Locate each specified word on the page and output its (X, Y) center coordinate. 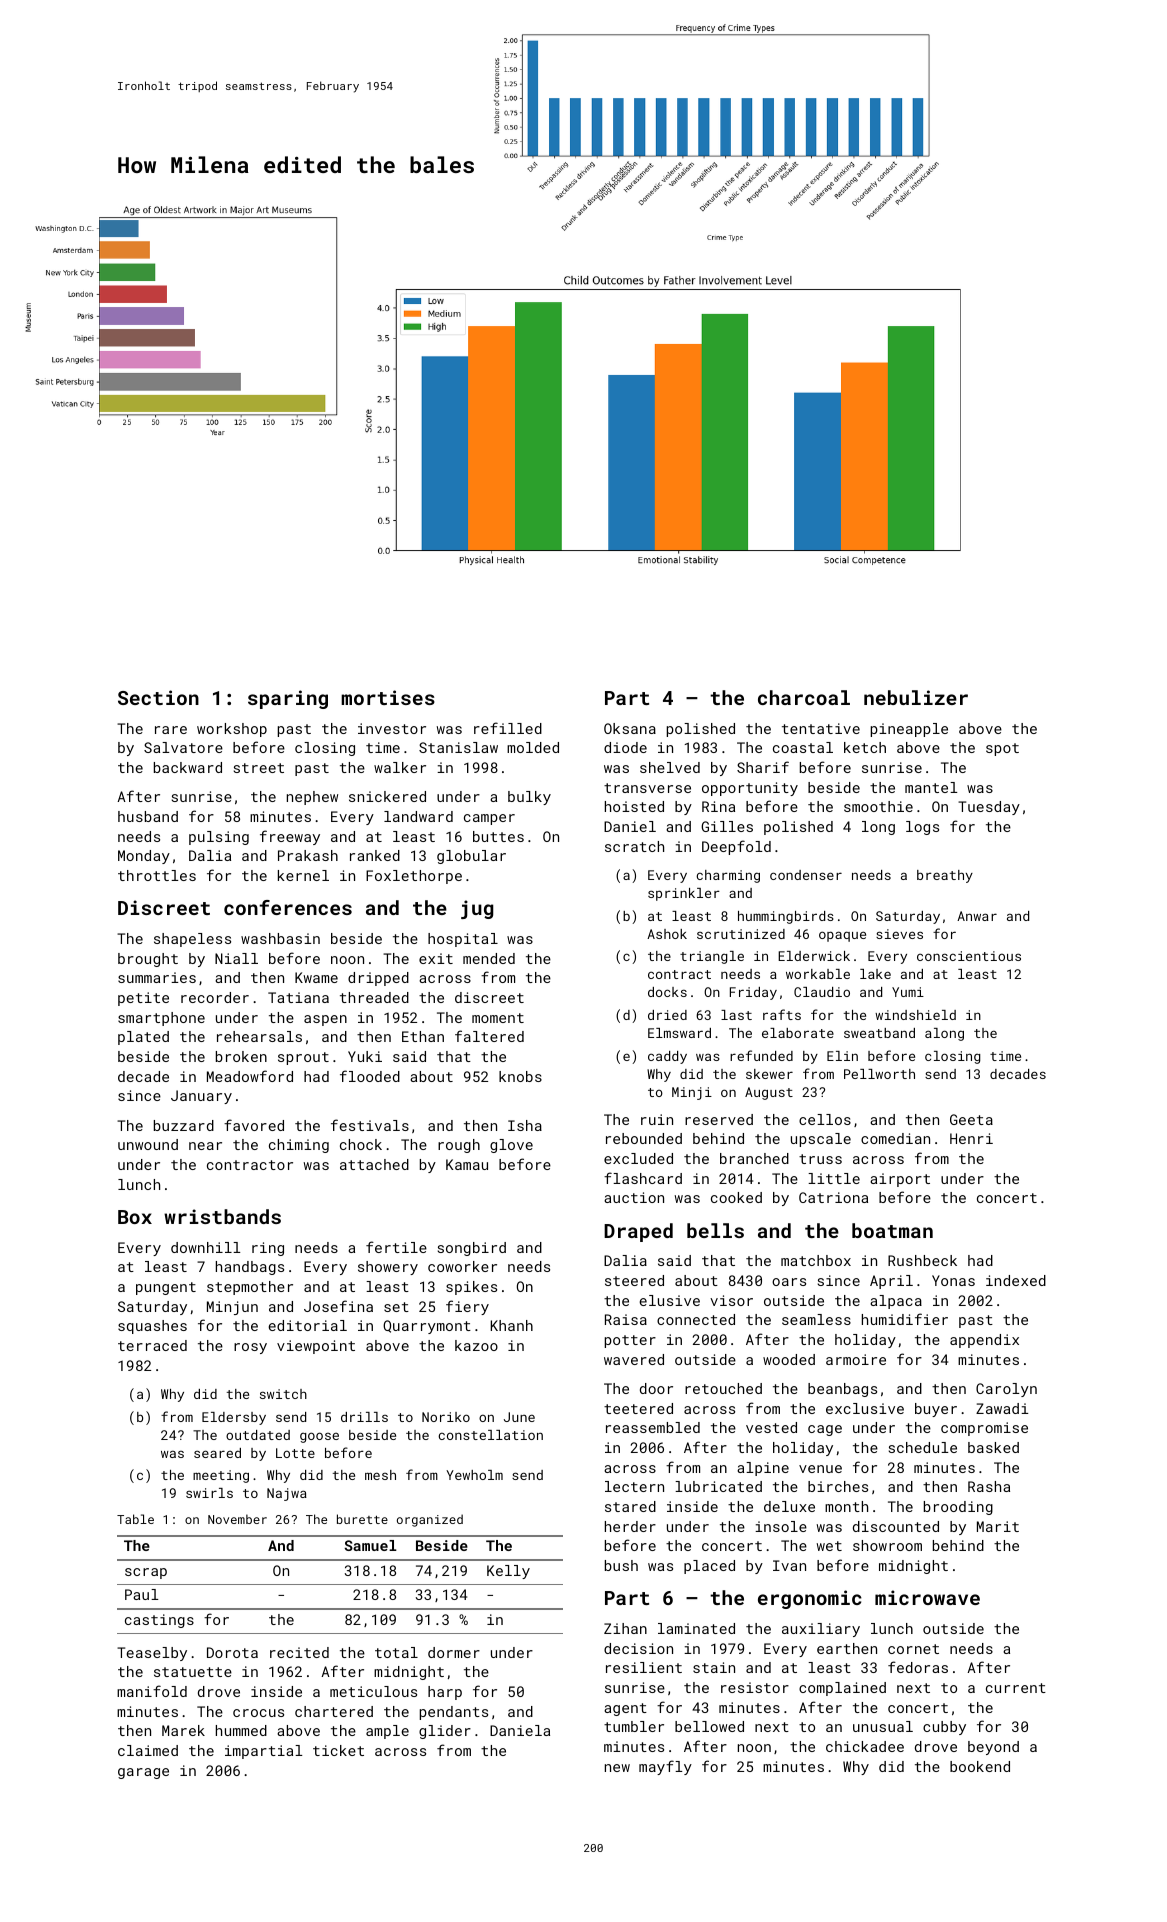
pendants (454, 1713)
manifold (152, 1691)
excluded (638, 1158)
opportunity (750, 789)
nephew (312, 798)
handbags (250, 1268)
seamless (816, 1319)
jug (477, 909)
